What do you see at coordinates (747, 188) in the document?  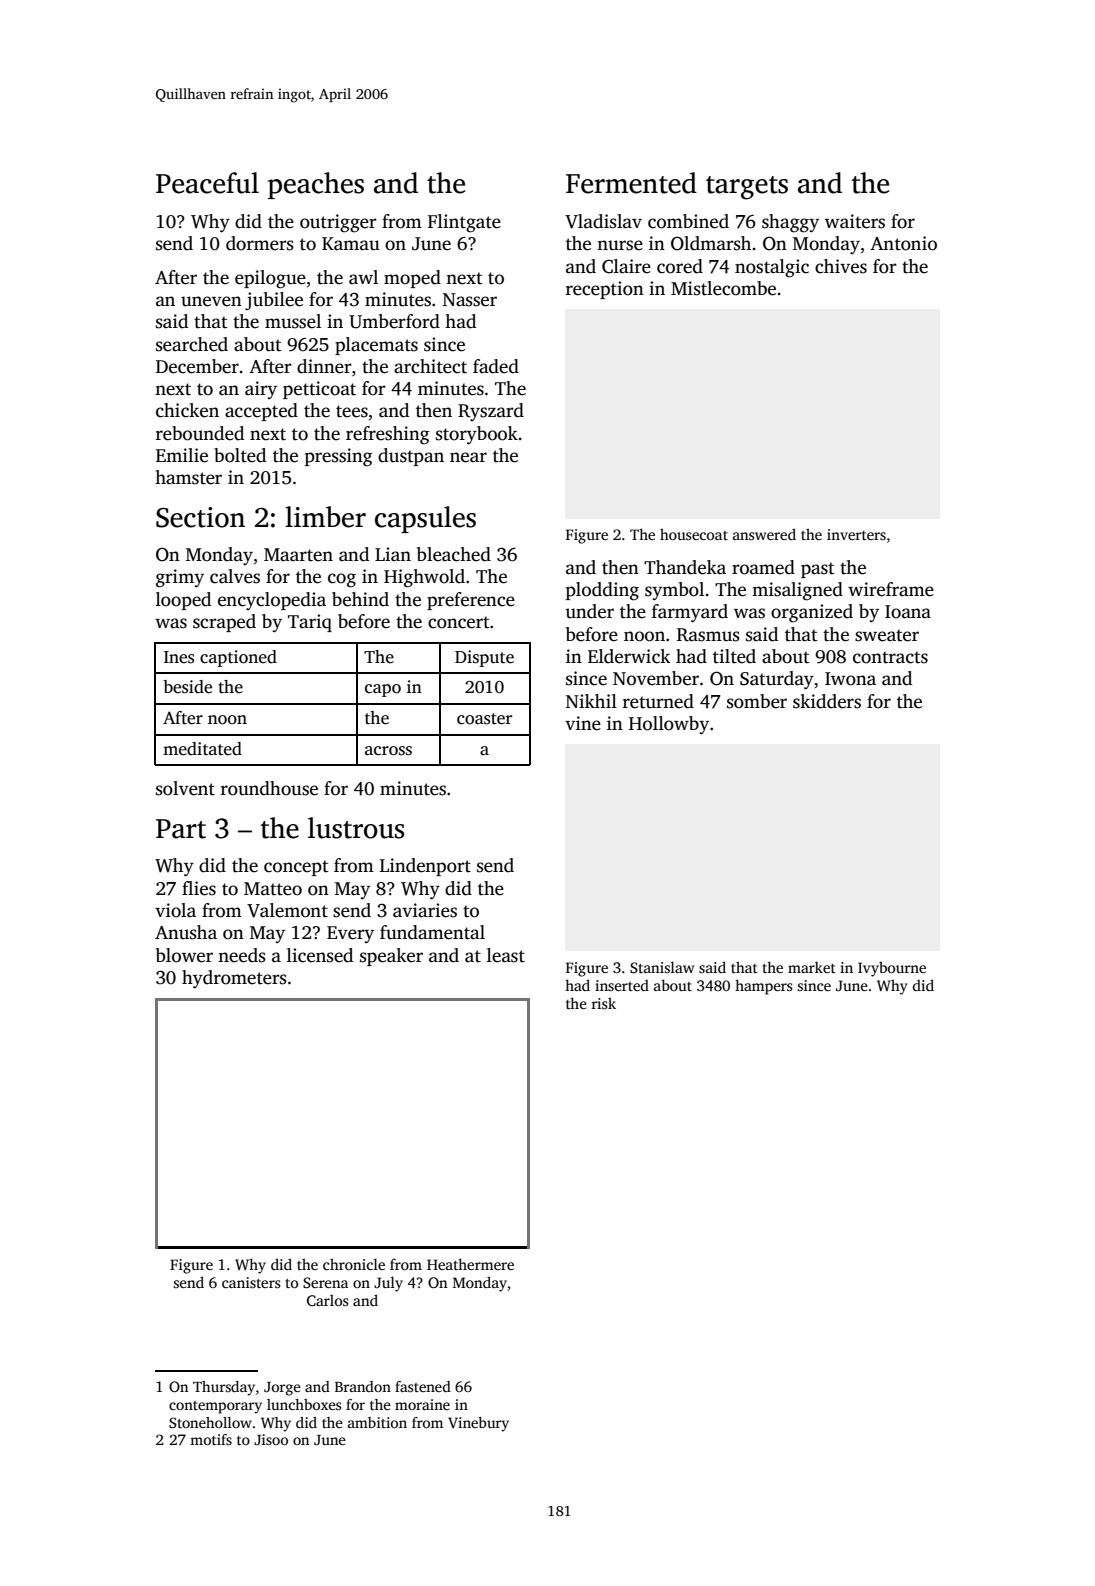 I see `targets` at bounding box center [747, 188].
